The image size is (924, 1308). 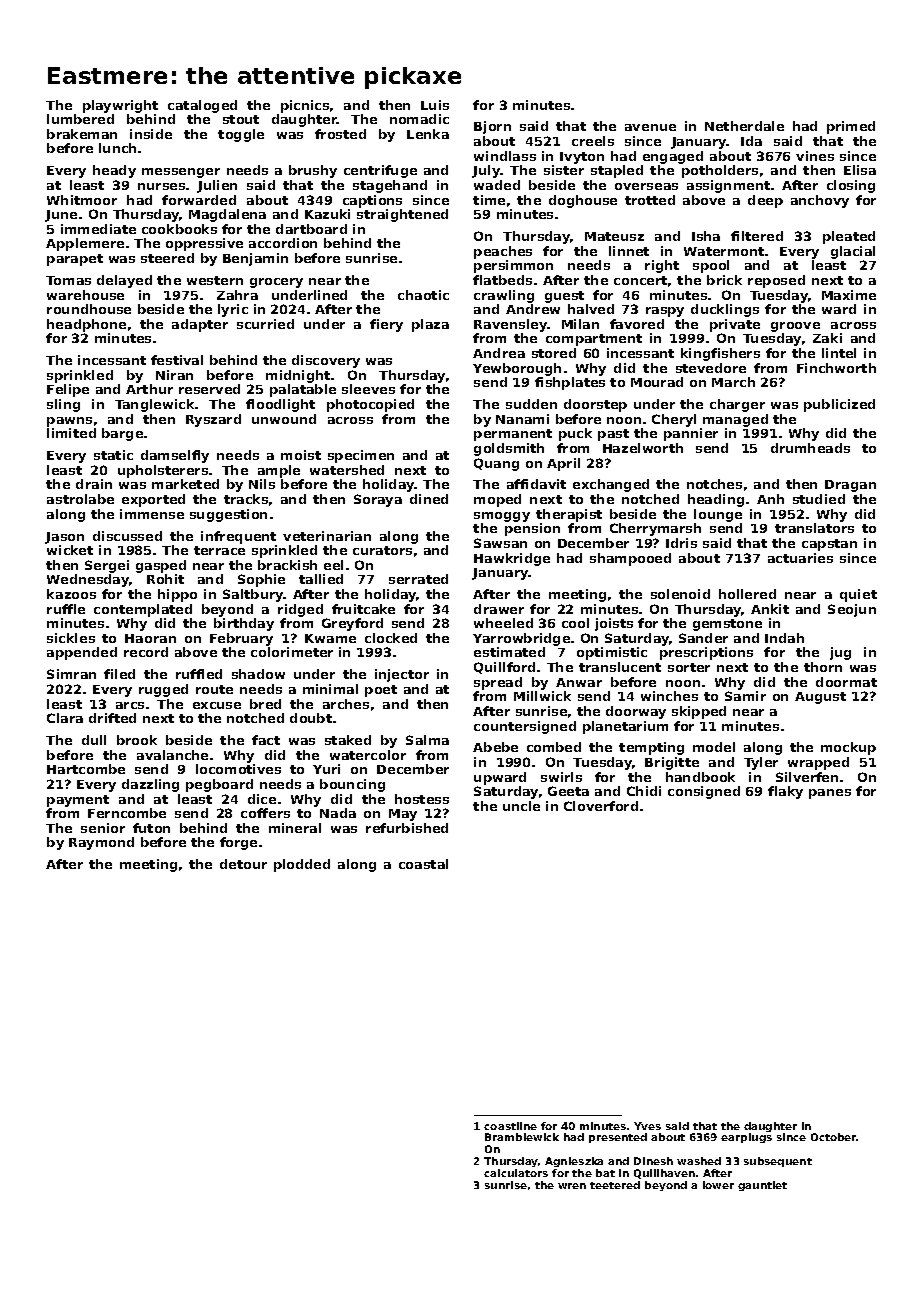 What do you see at coordinates (243, 864) in the image?
I see `detour` at bounding box center [243, 864].
